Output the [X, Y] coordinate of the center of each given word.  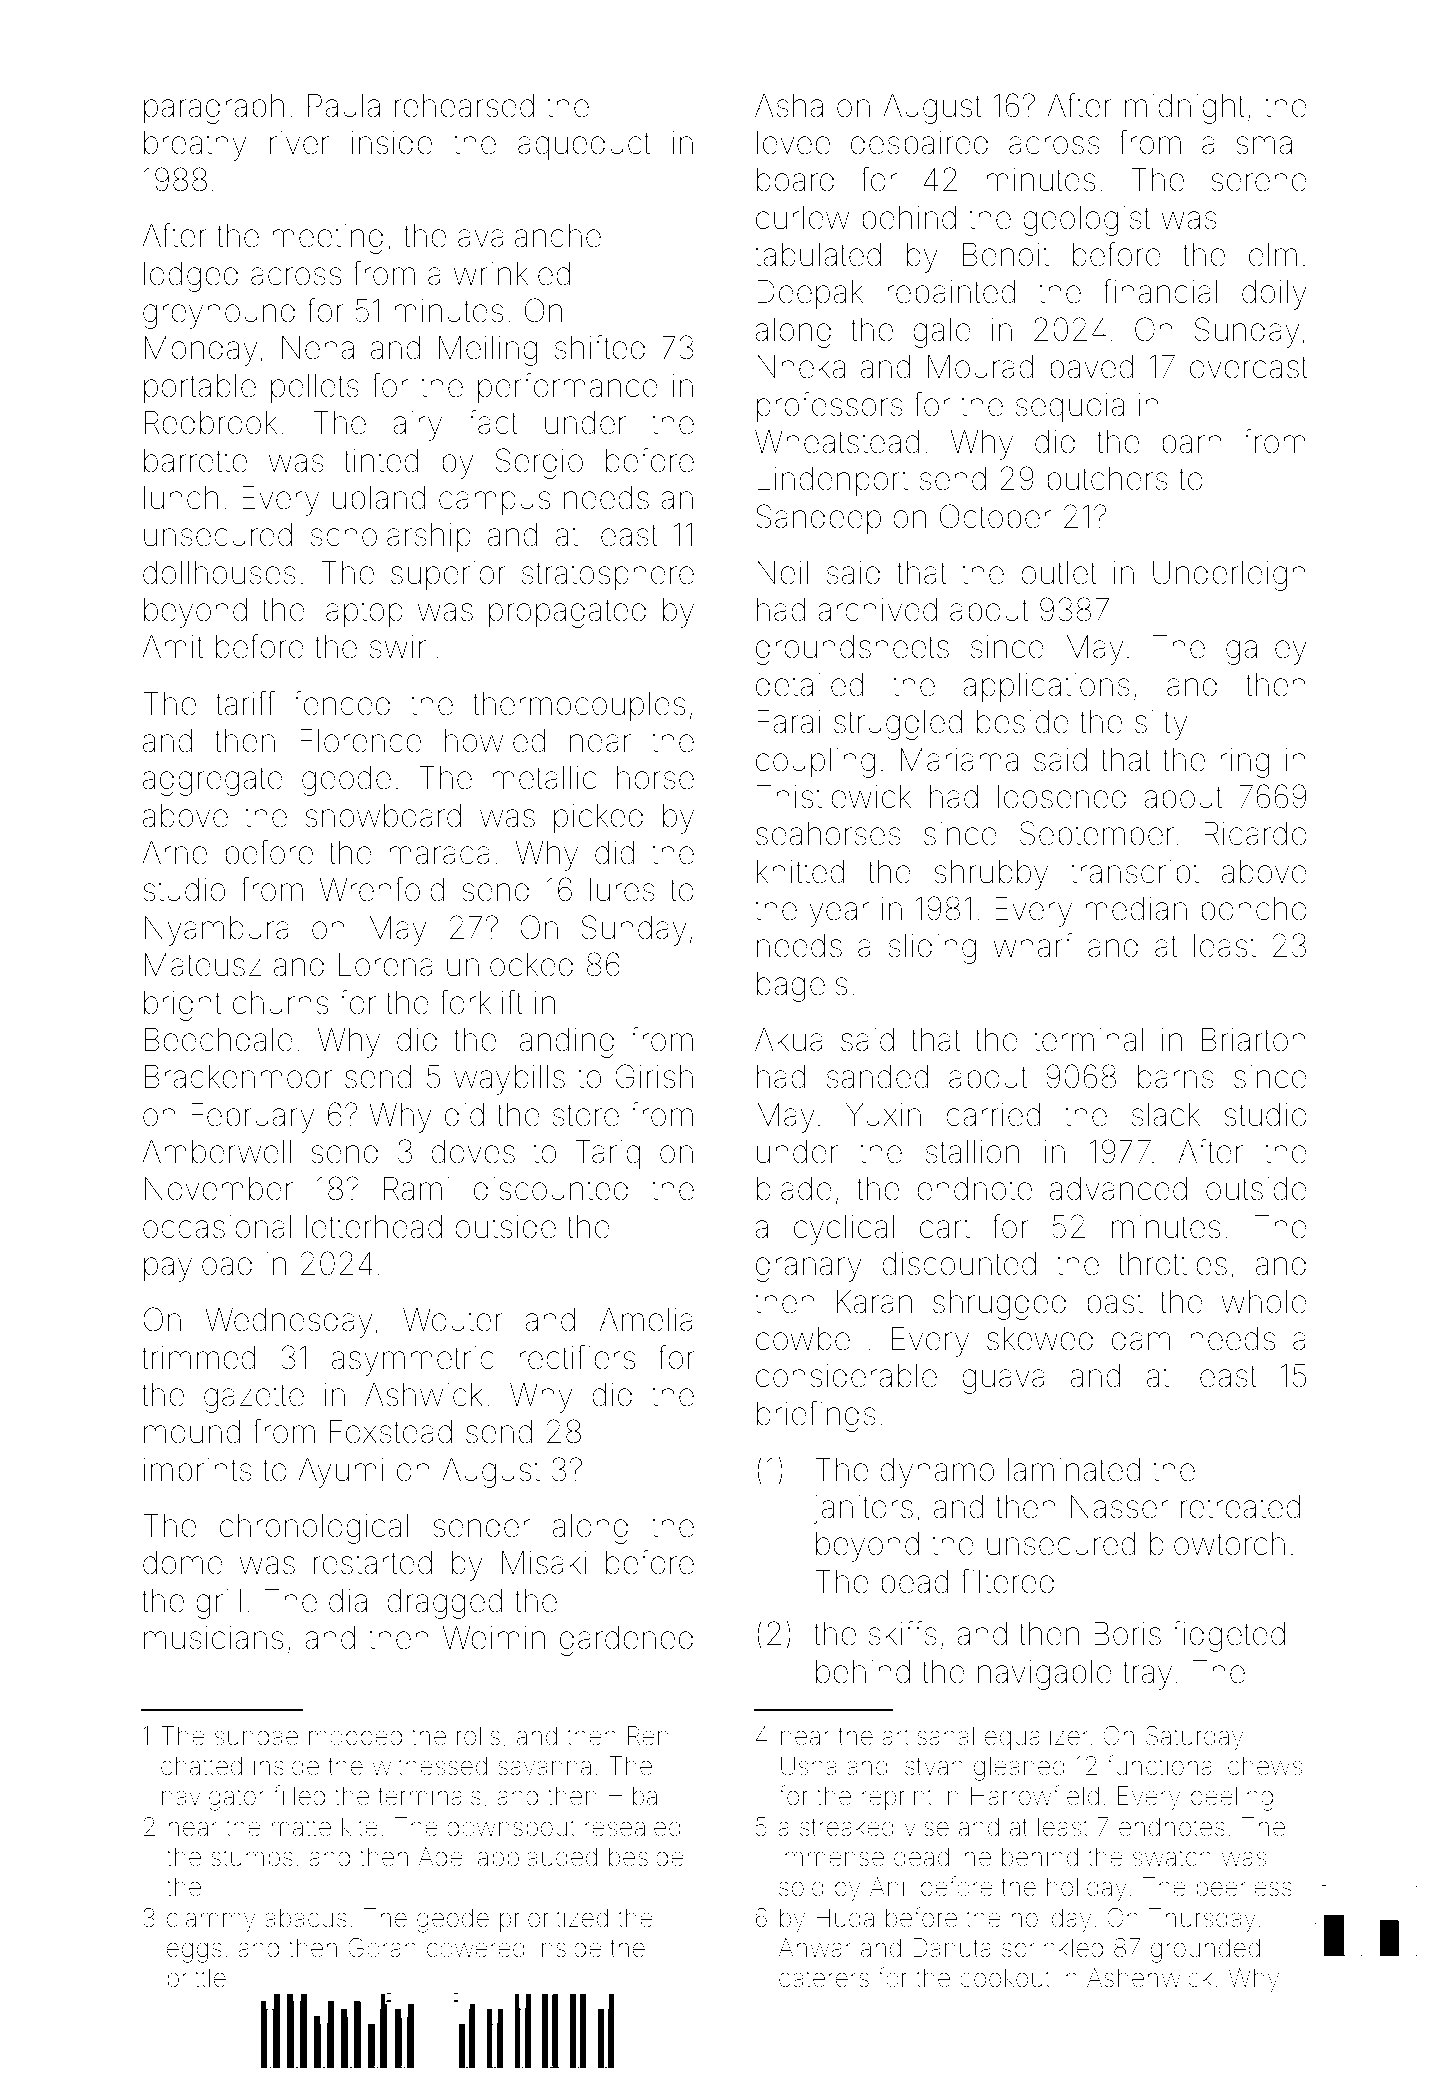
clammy [211, 1920]
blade [794, 1189]
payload [198, 1267]
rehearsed [464, 106]
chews [1265, 1766]
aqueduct [584, 146]
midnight [1185, 109]
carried [993, 1115]
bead [914, 1582]
